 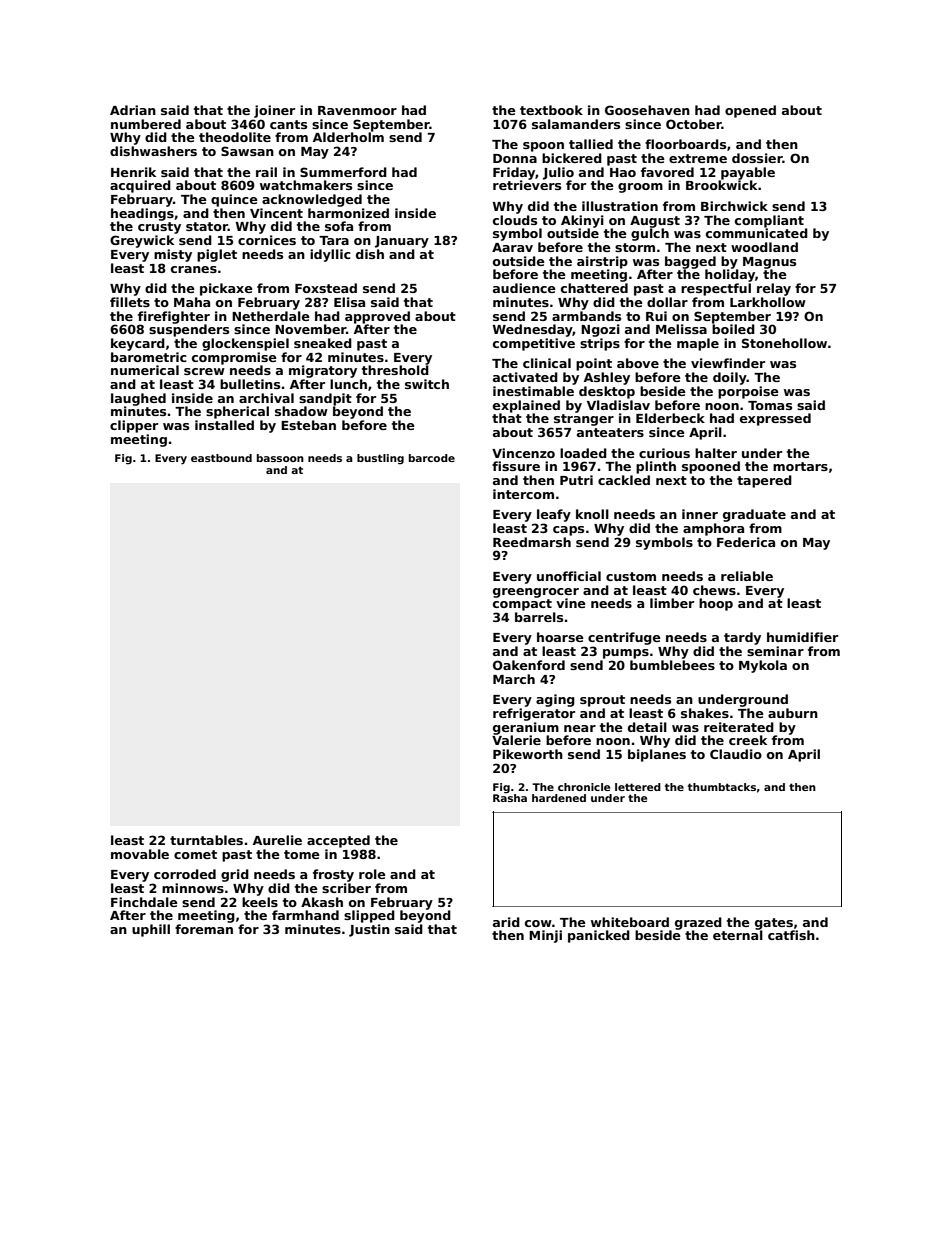 What do you see at coordinates (769, 221) in the page?
I see `compliant` at bounding box center [769, 221].
